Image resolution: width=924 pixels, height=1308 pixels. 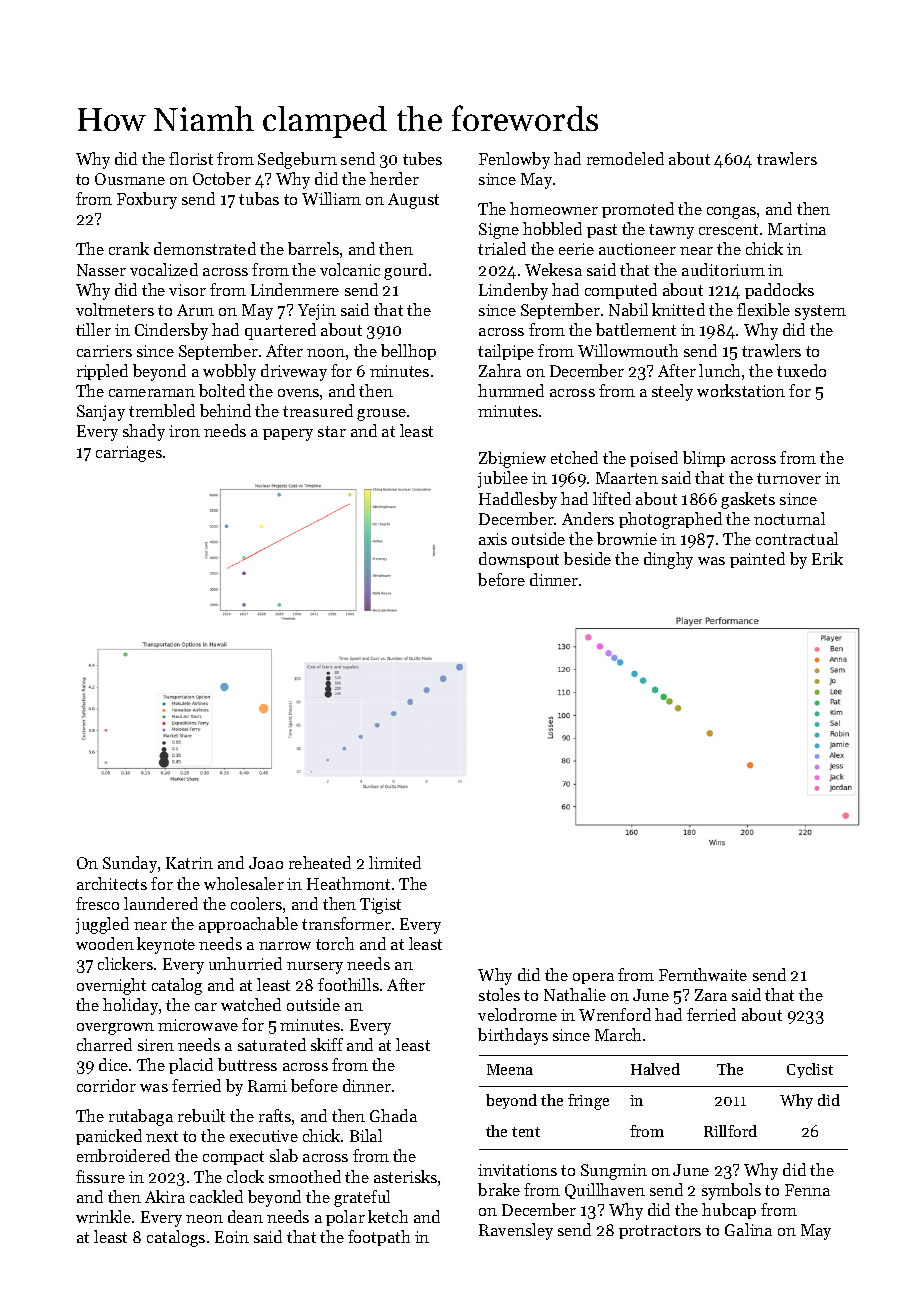 I want to click on Rillford, so click(x=730, y=1131).
